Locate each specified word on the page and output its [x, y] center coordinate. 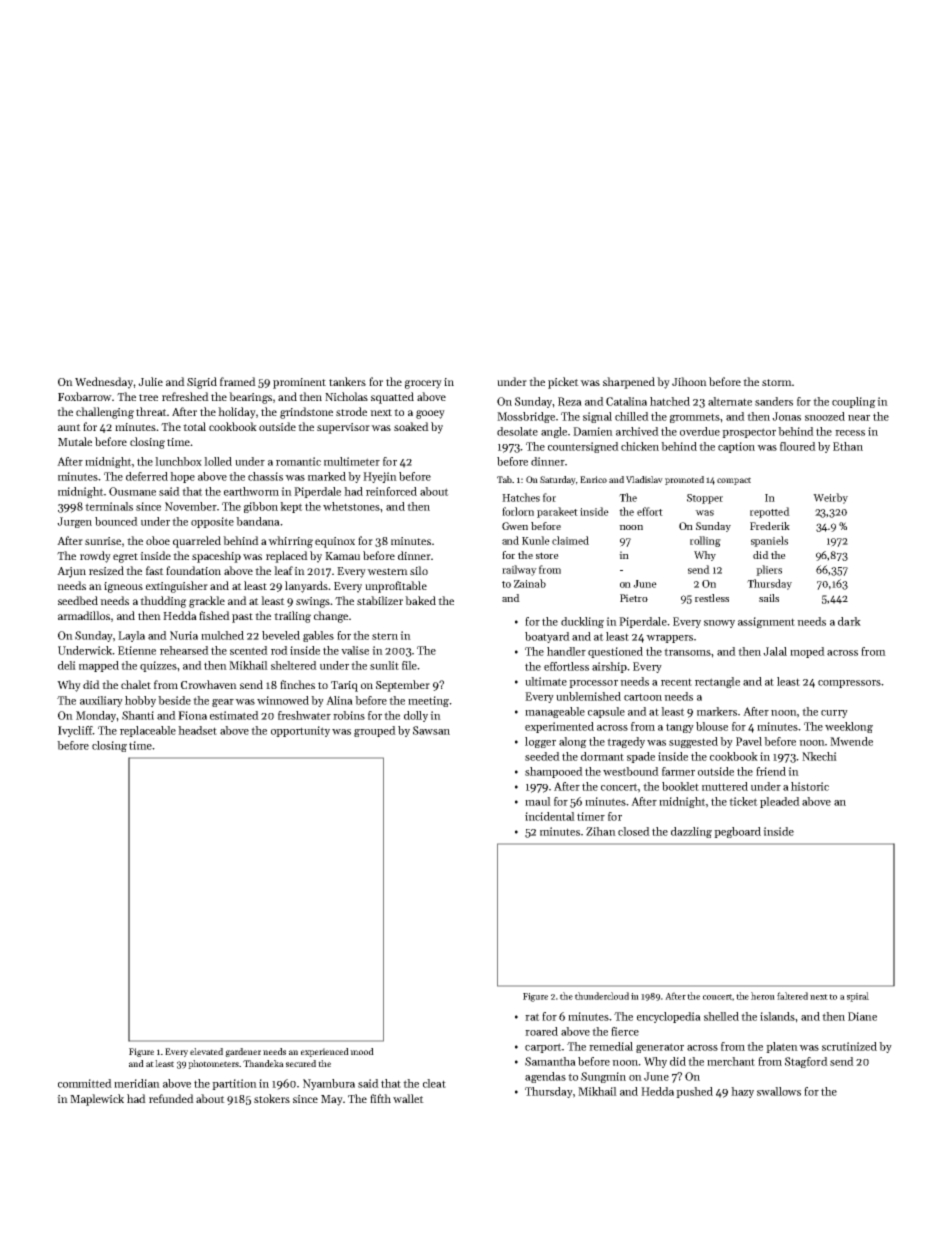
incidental [550, 816]
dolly [416, 716]
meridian [137, 1083]
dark [849, 621]
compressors [849, 684]
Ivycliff [75, 731]
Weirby [830, 498]
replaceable [148, 731]
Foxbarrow [85, 396]
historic [810, 786]
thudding [163, 602]
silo [419, 570]
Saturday [558, 480]
